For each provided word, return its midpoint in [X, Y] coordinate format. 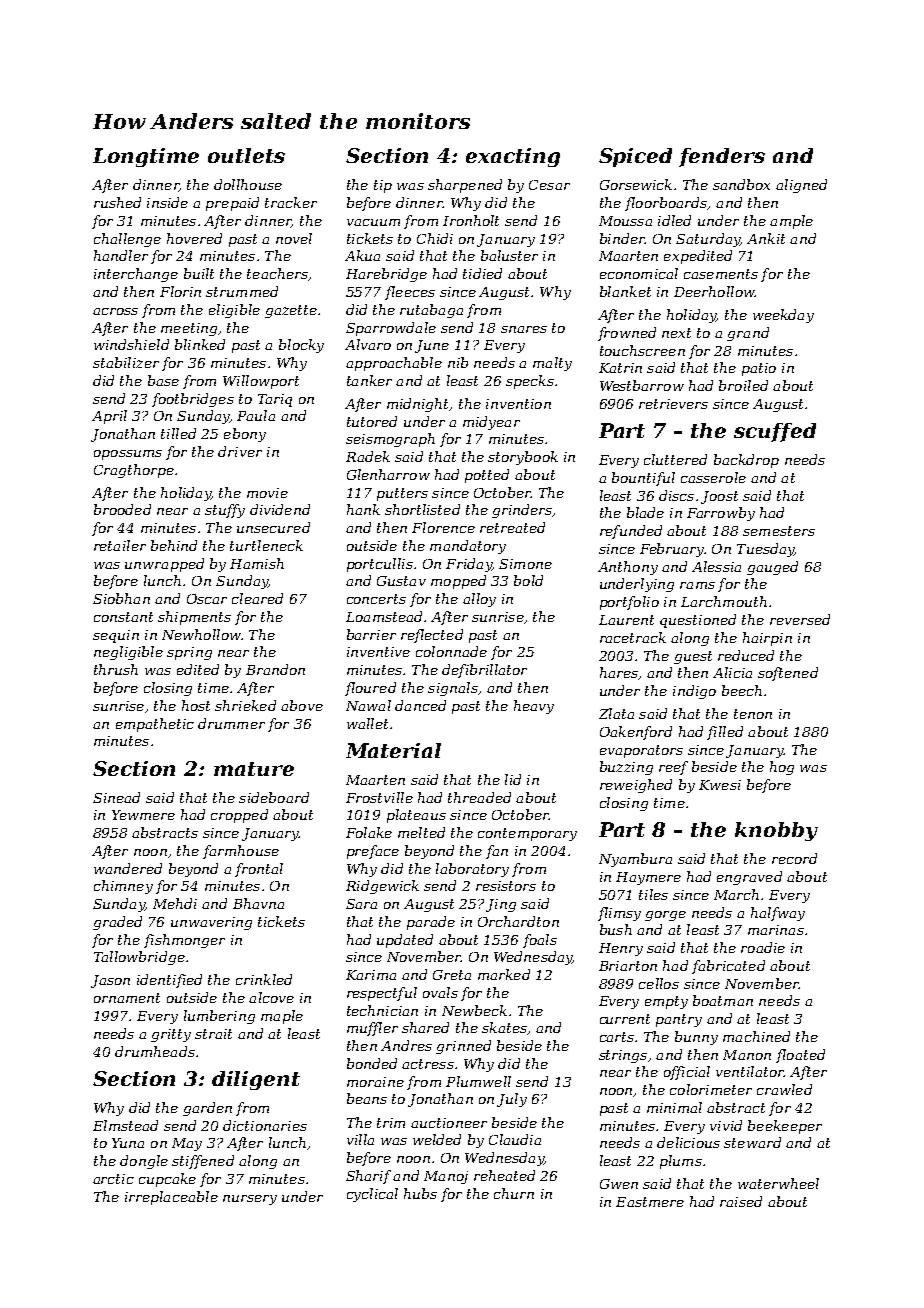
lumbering [219, 1017]
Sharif [368, 1177]
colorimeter [711, 1089]
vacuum [373, 222]
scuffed [775, 432]
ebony [245, 435]
